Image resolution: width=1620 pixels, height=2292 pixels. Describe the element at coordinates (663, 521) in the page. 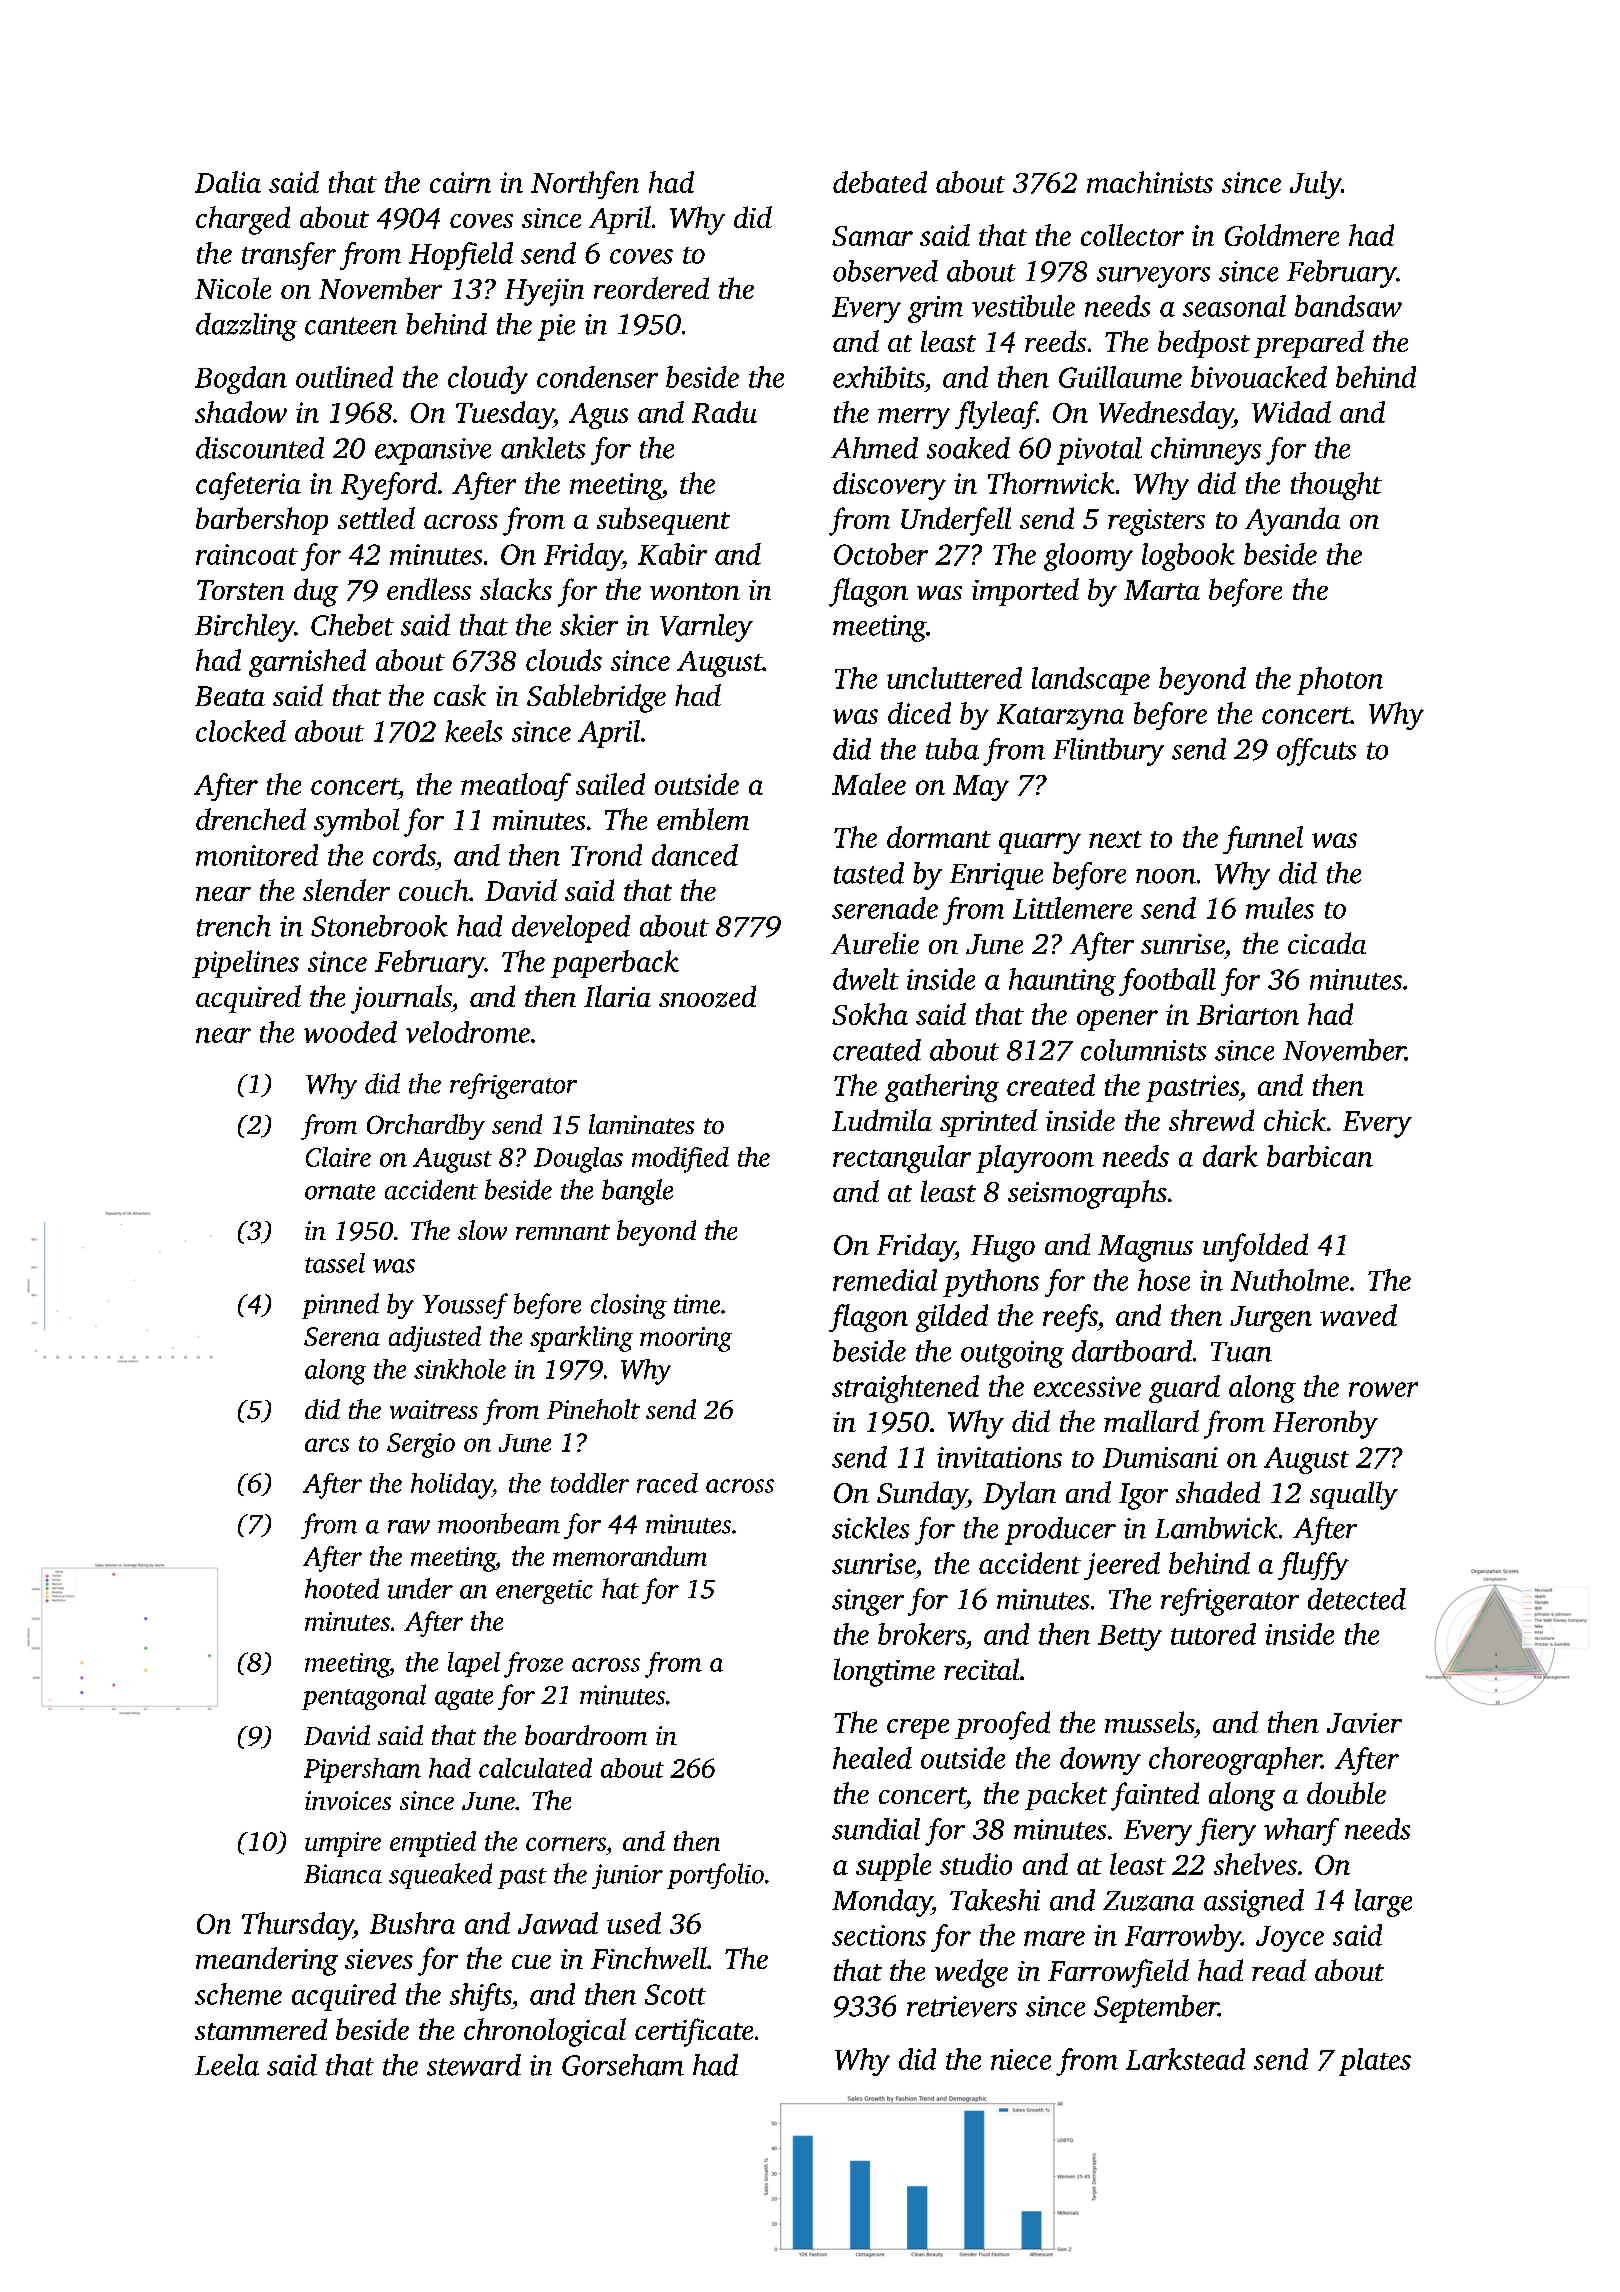

I see `subsequent` at that location.
